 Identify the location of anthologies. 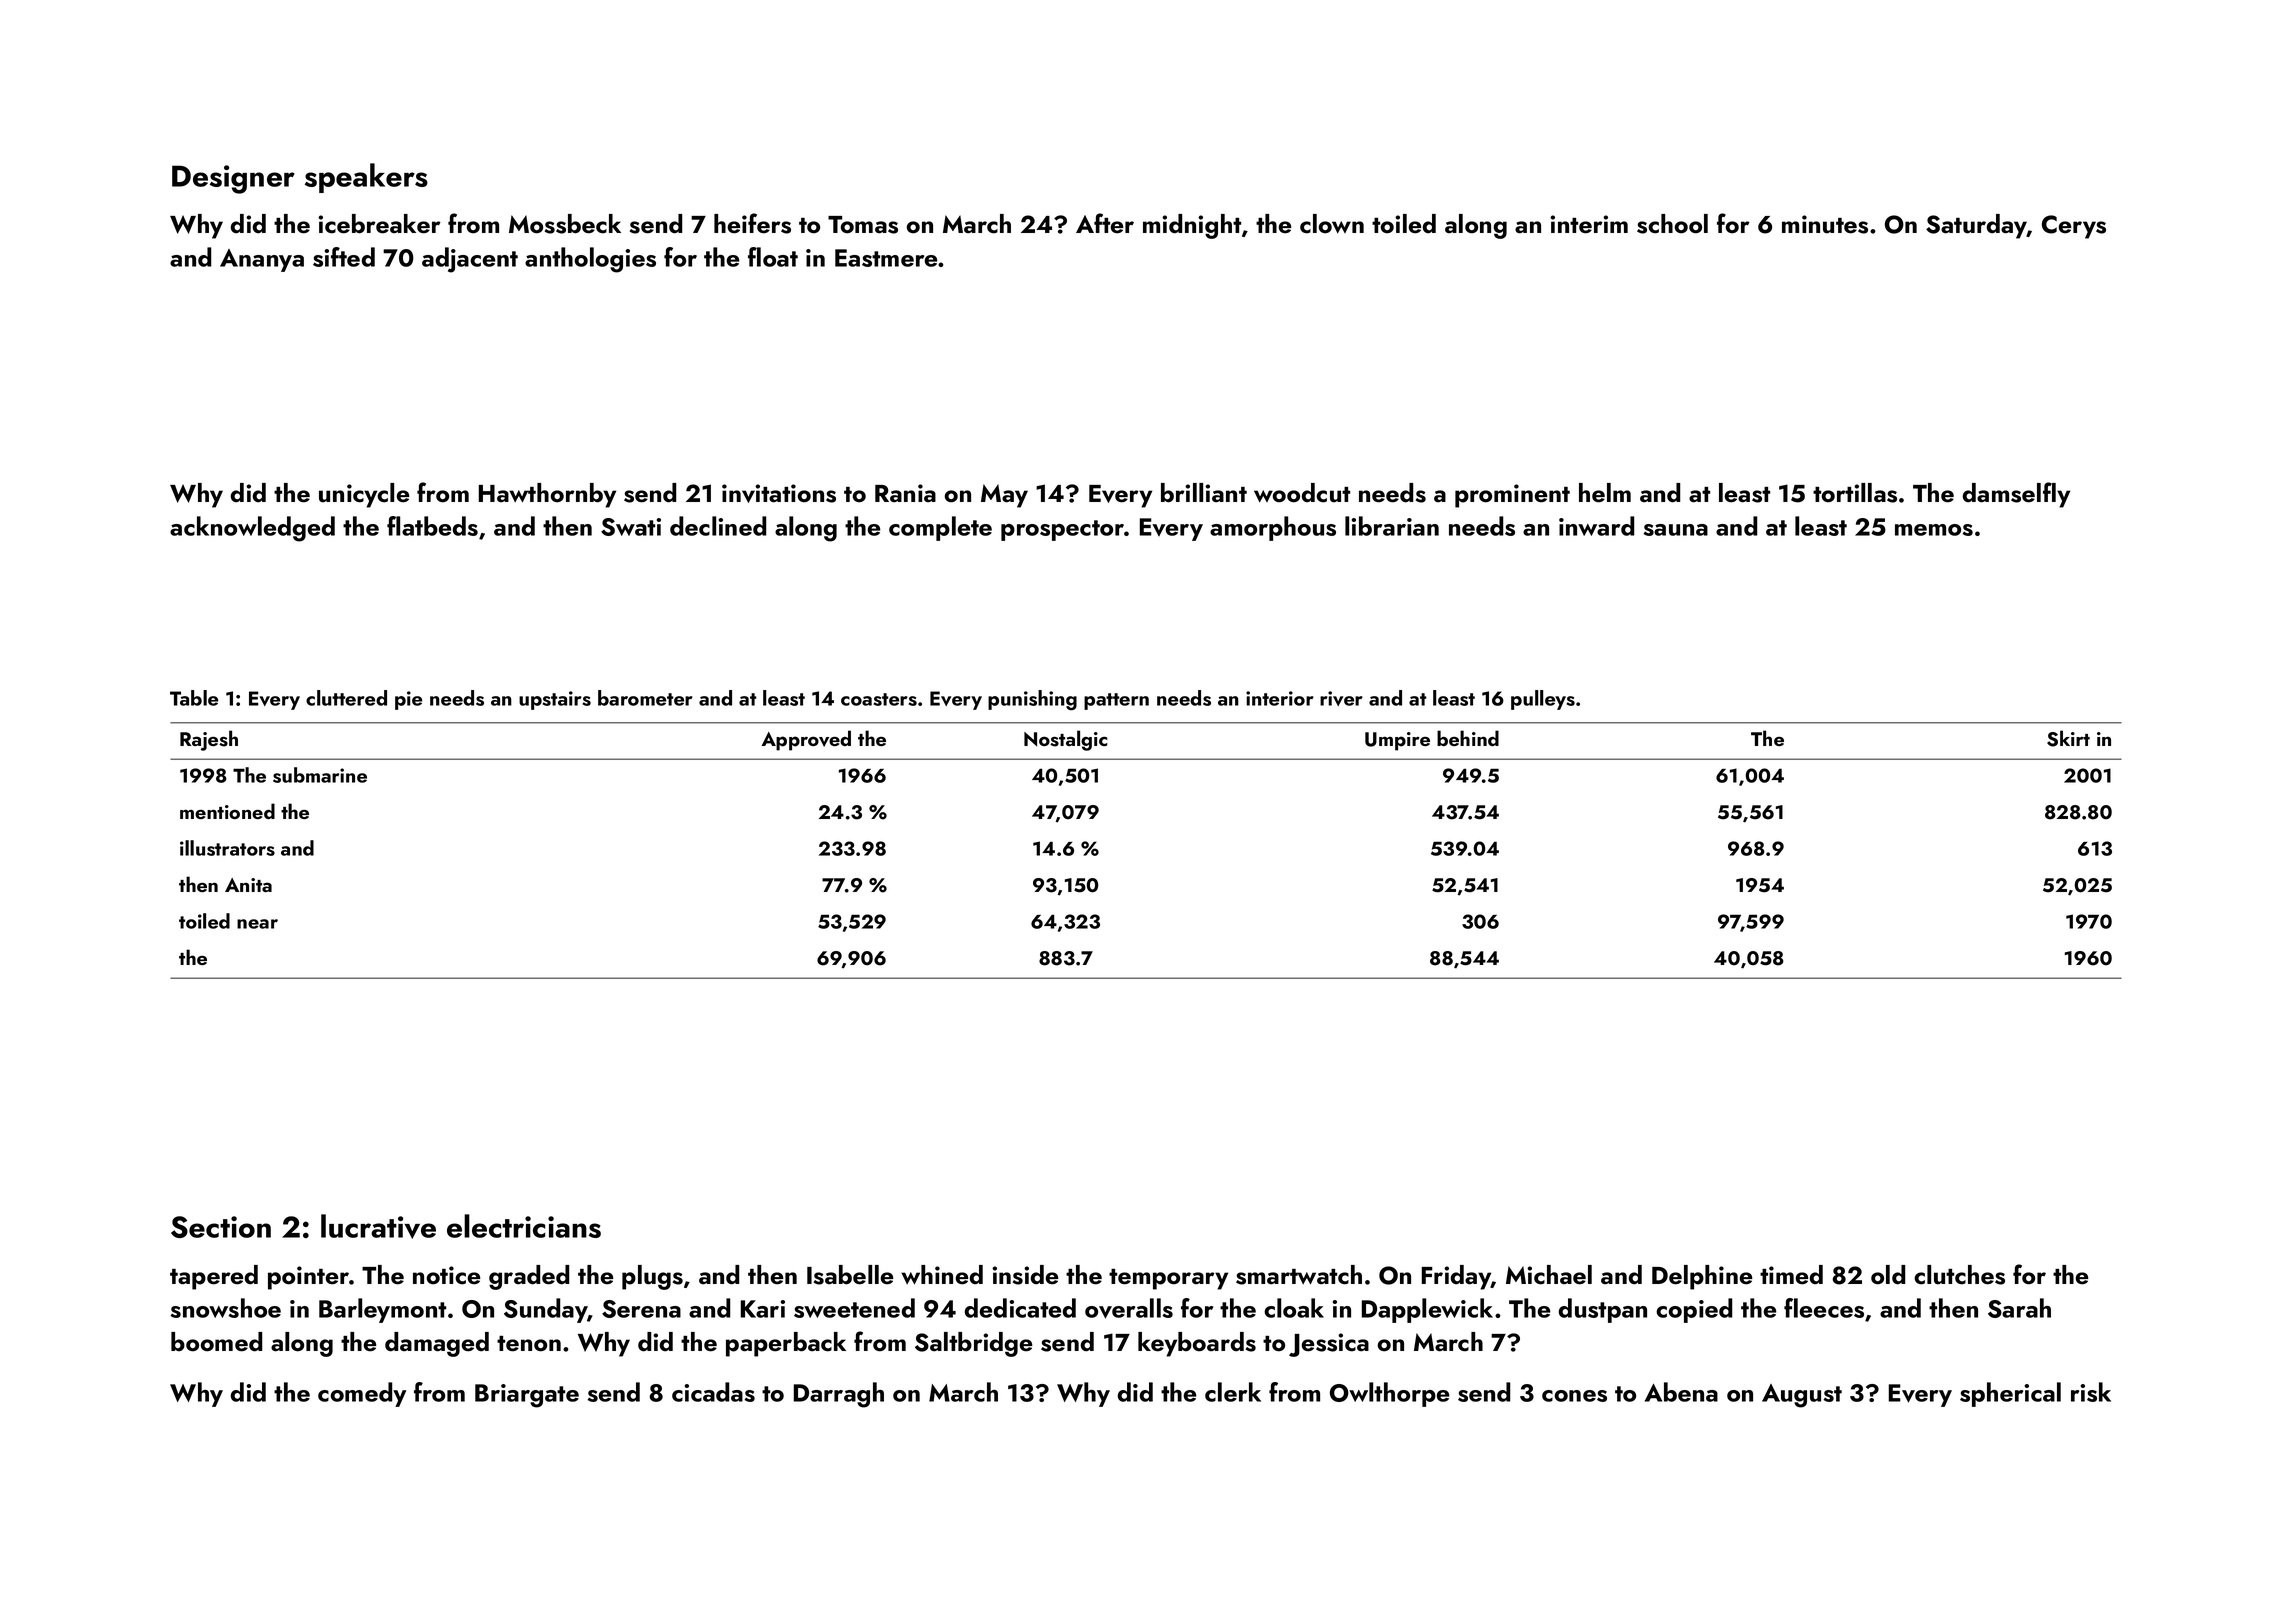
(590, 260).
